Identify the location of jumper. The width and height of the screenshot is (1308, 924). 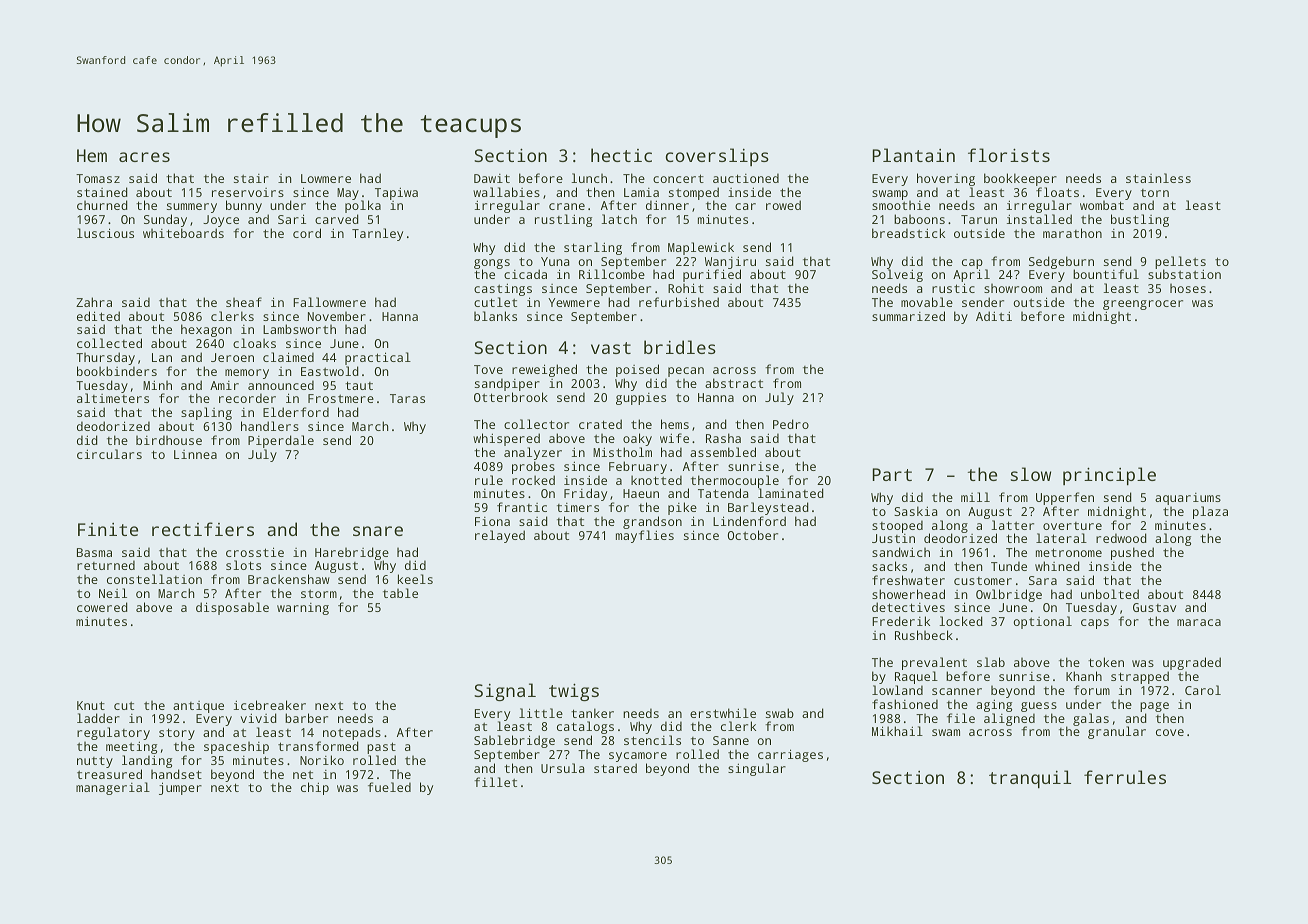
(180, 788).
